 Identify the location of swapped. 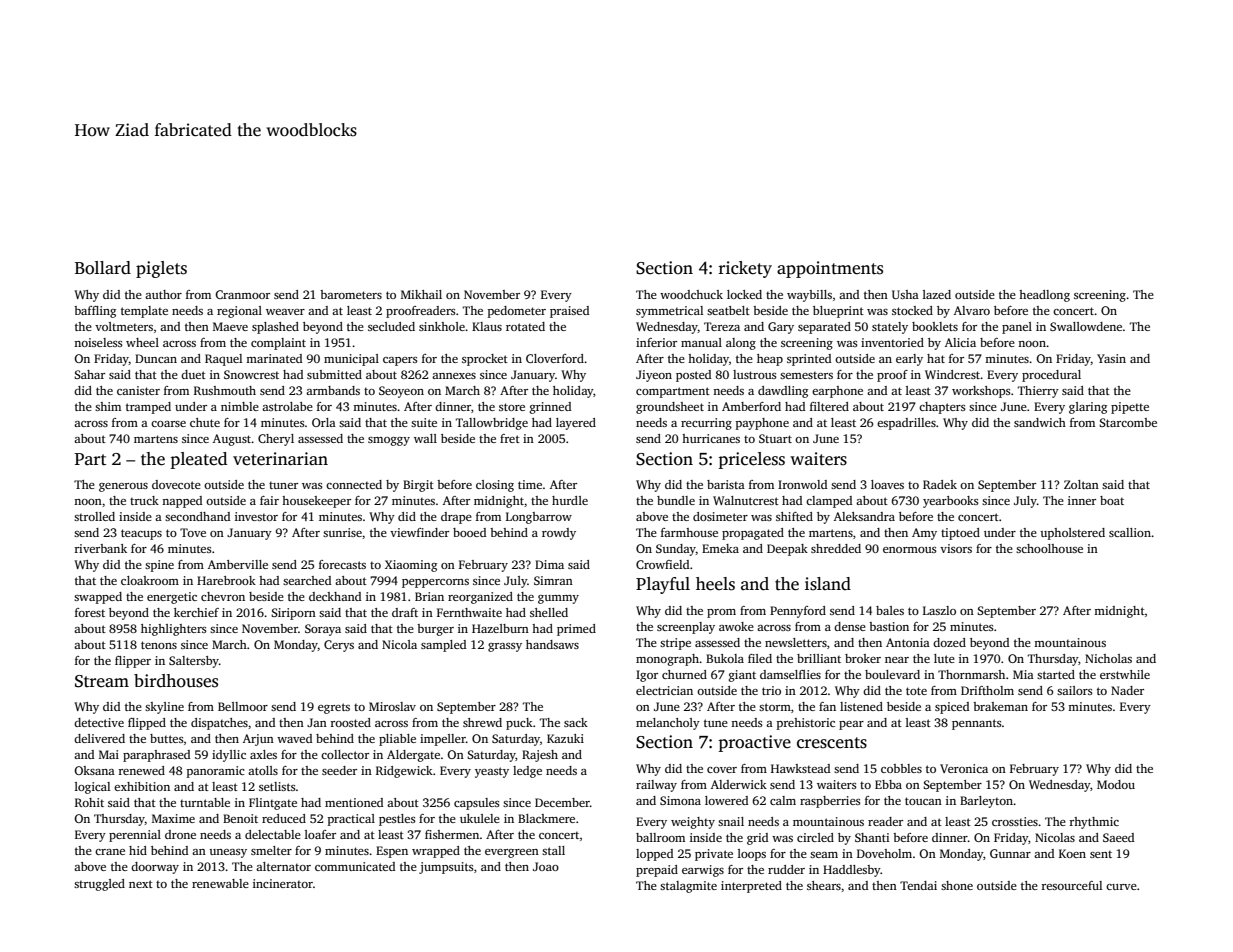
(98, 598).
